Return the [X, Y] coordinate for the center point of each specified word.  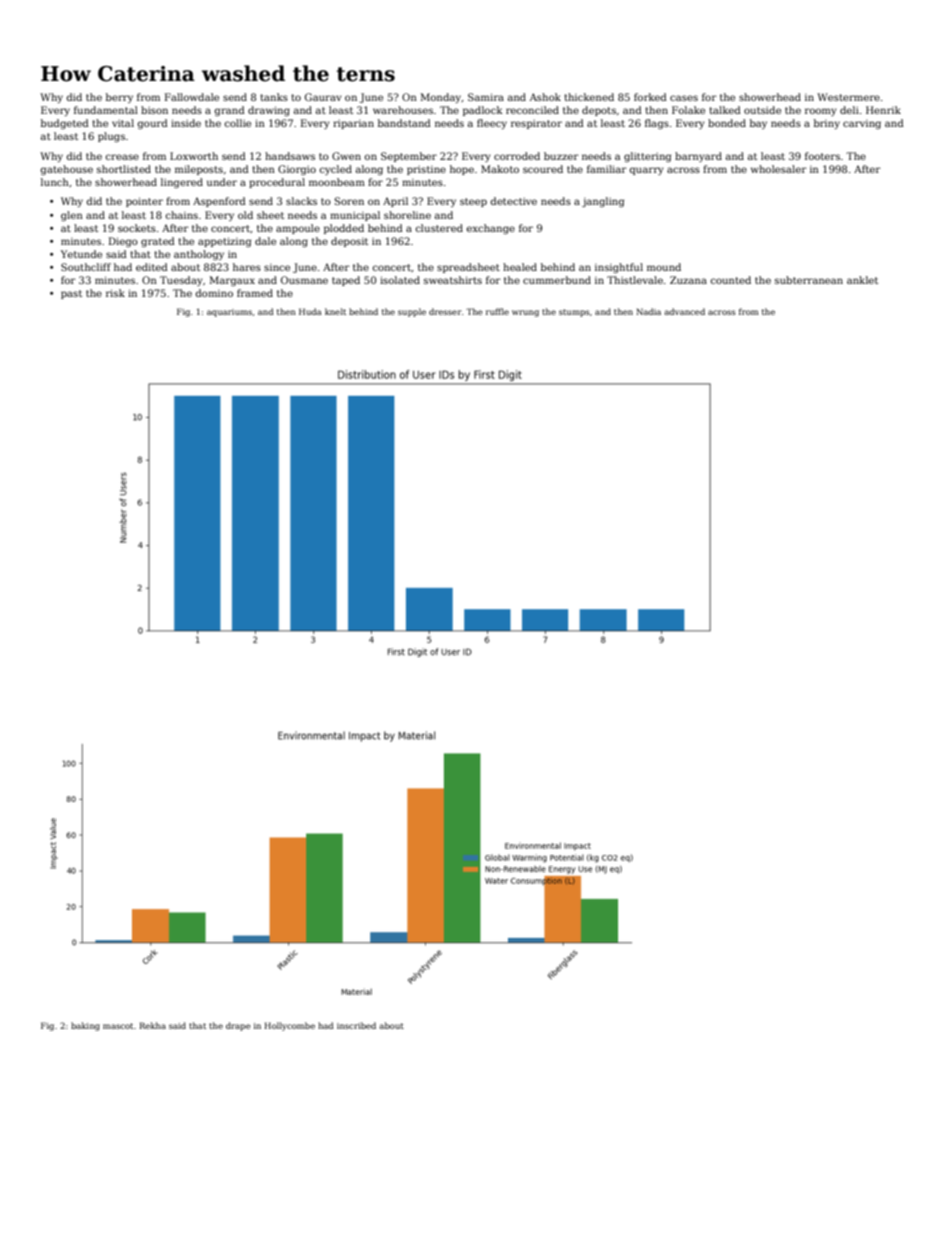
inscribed [356, 1025]
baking [85, 1026]
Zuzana [688, 280]
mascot [118, 1026]
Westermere [848, 97]
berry [119, 98]
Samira [486, 97]
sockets [137, 228]
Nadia [648, 311]
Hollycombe [289, 1026]
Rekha [152, 1025]
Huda [310, 311]
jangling [603, 202]
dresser [445, 311]
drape [238, 1026]
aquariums [229, 313]
